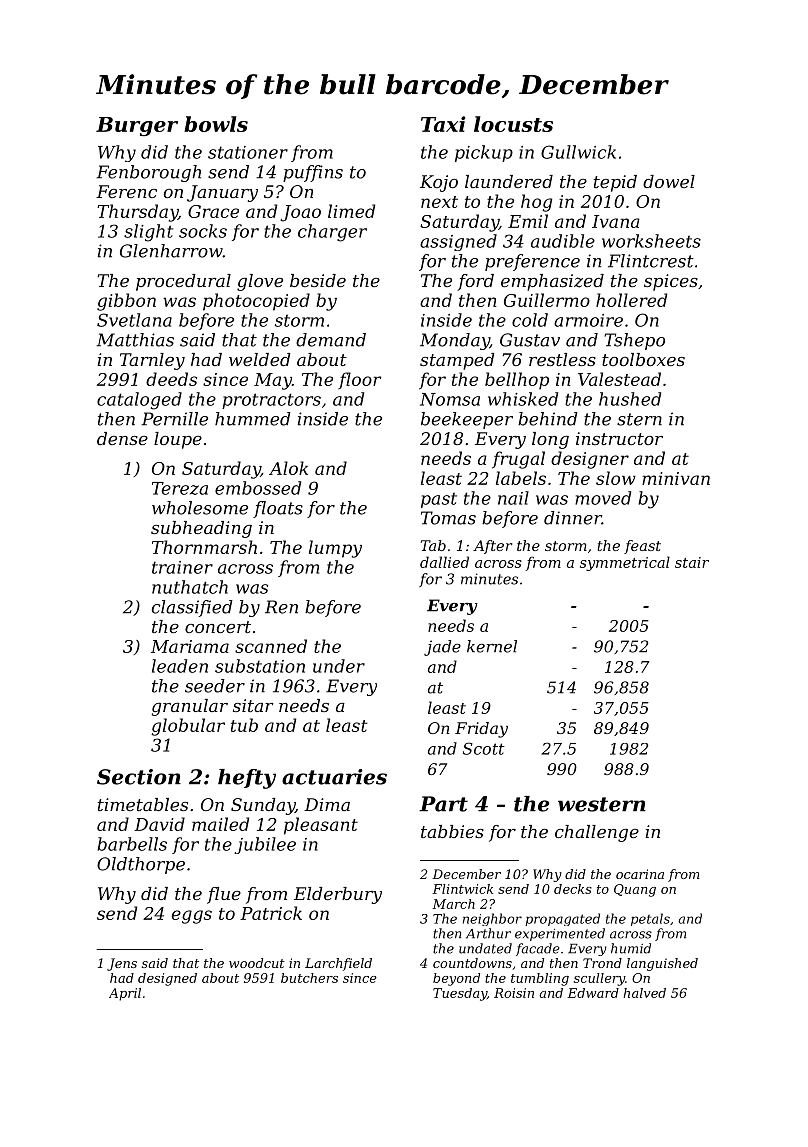  What do you see at coordinates (625, 563) in the document?
I see `symmetrical` at bounding box center [625, 563].
